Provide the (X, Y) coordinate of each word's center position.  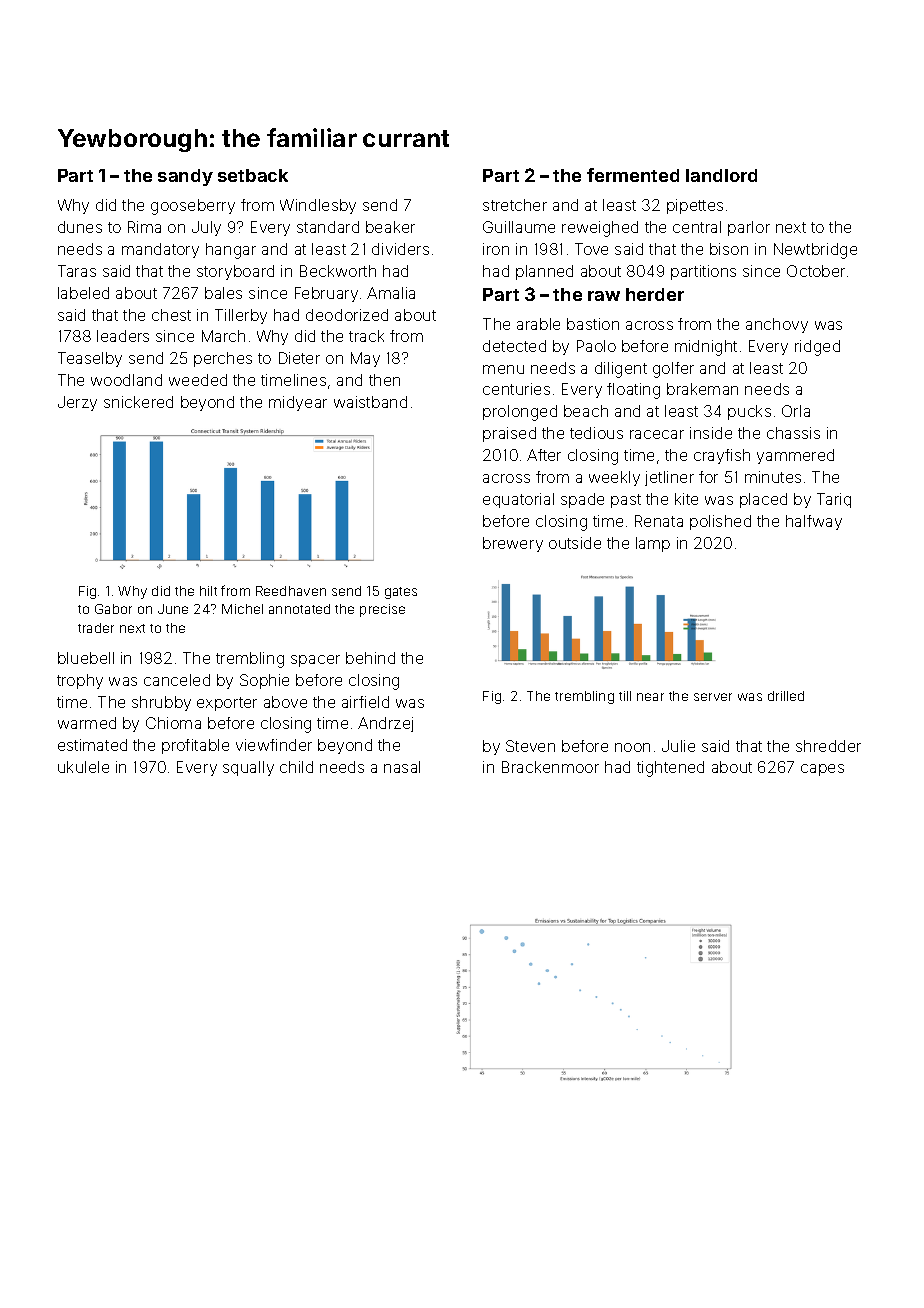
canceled (177, 680)
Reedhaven (291, 591)
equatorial (518, 500)
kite (686, 499)
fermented (633, 175)
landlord (721, 175)
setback (253, 175)
